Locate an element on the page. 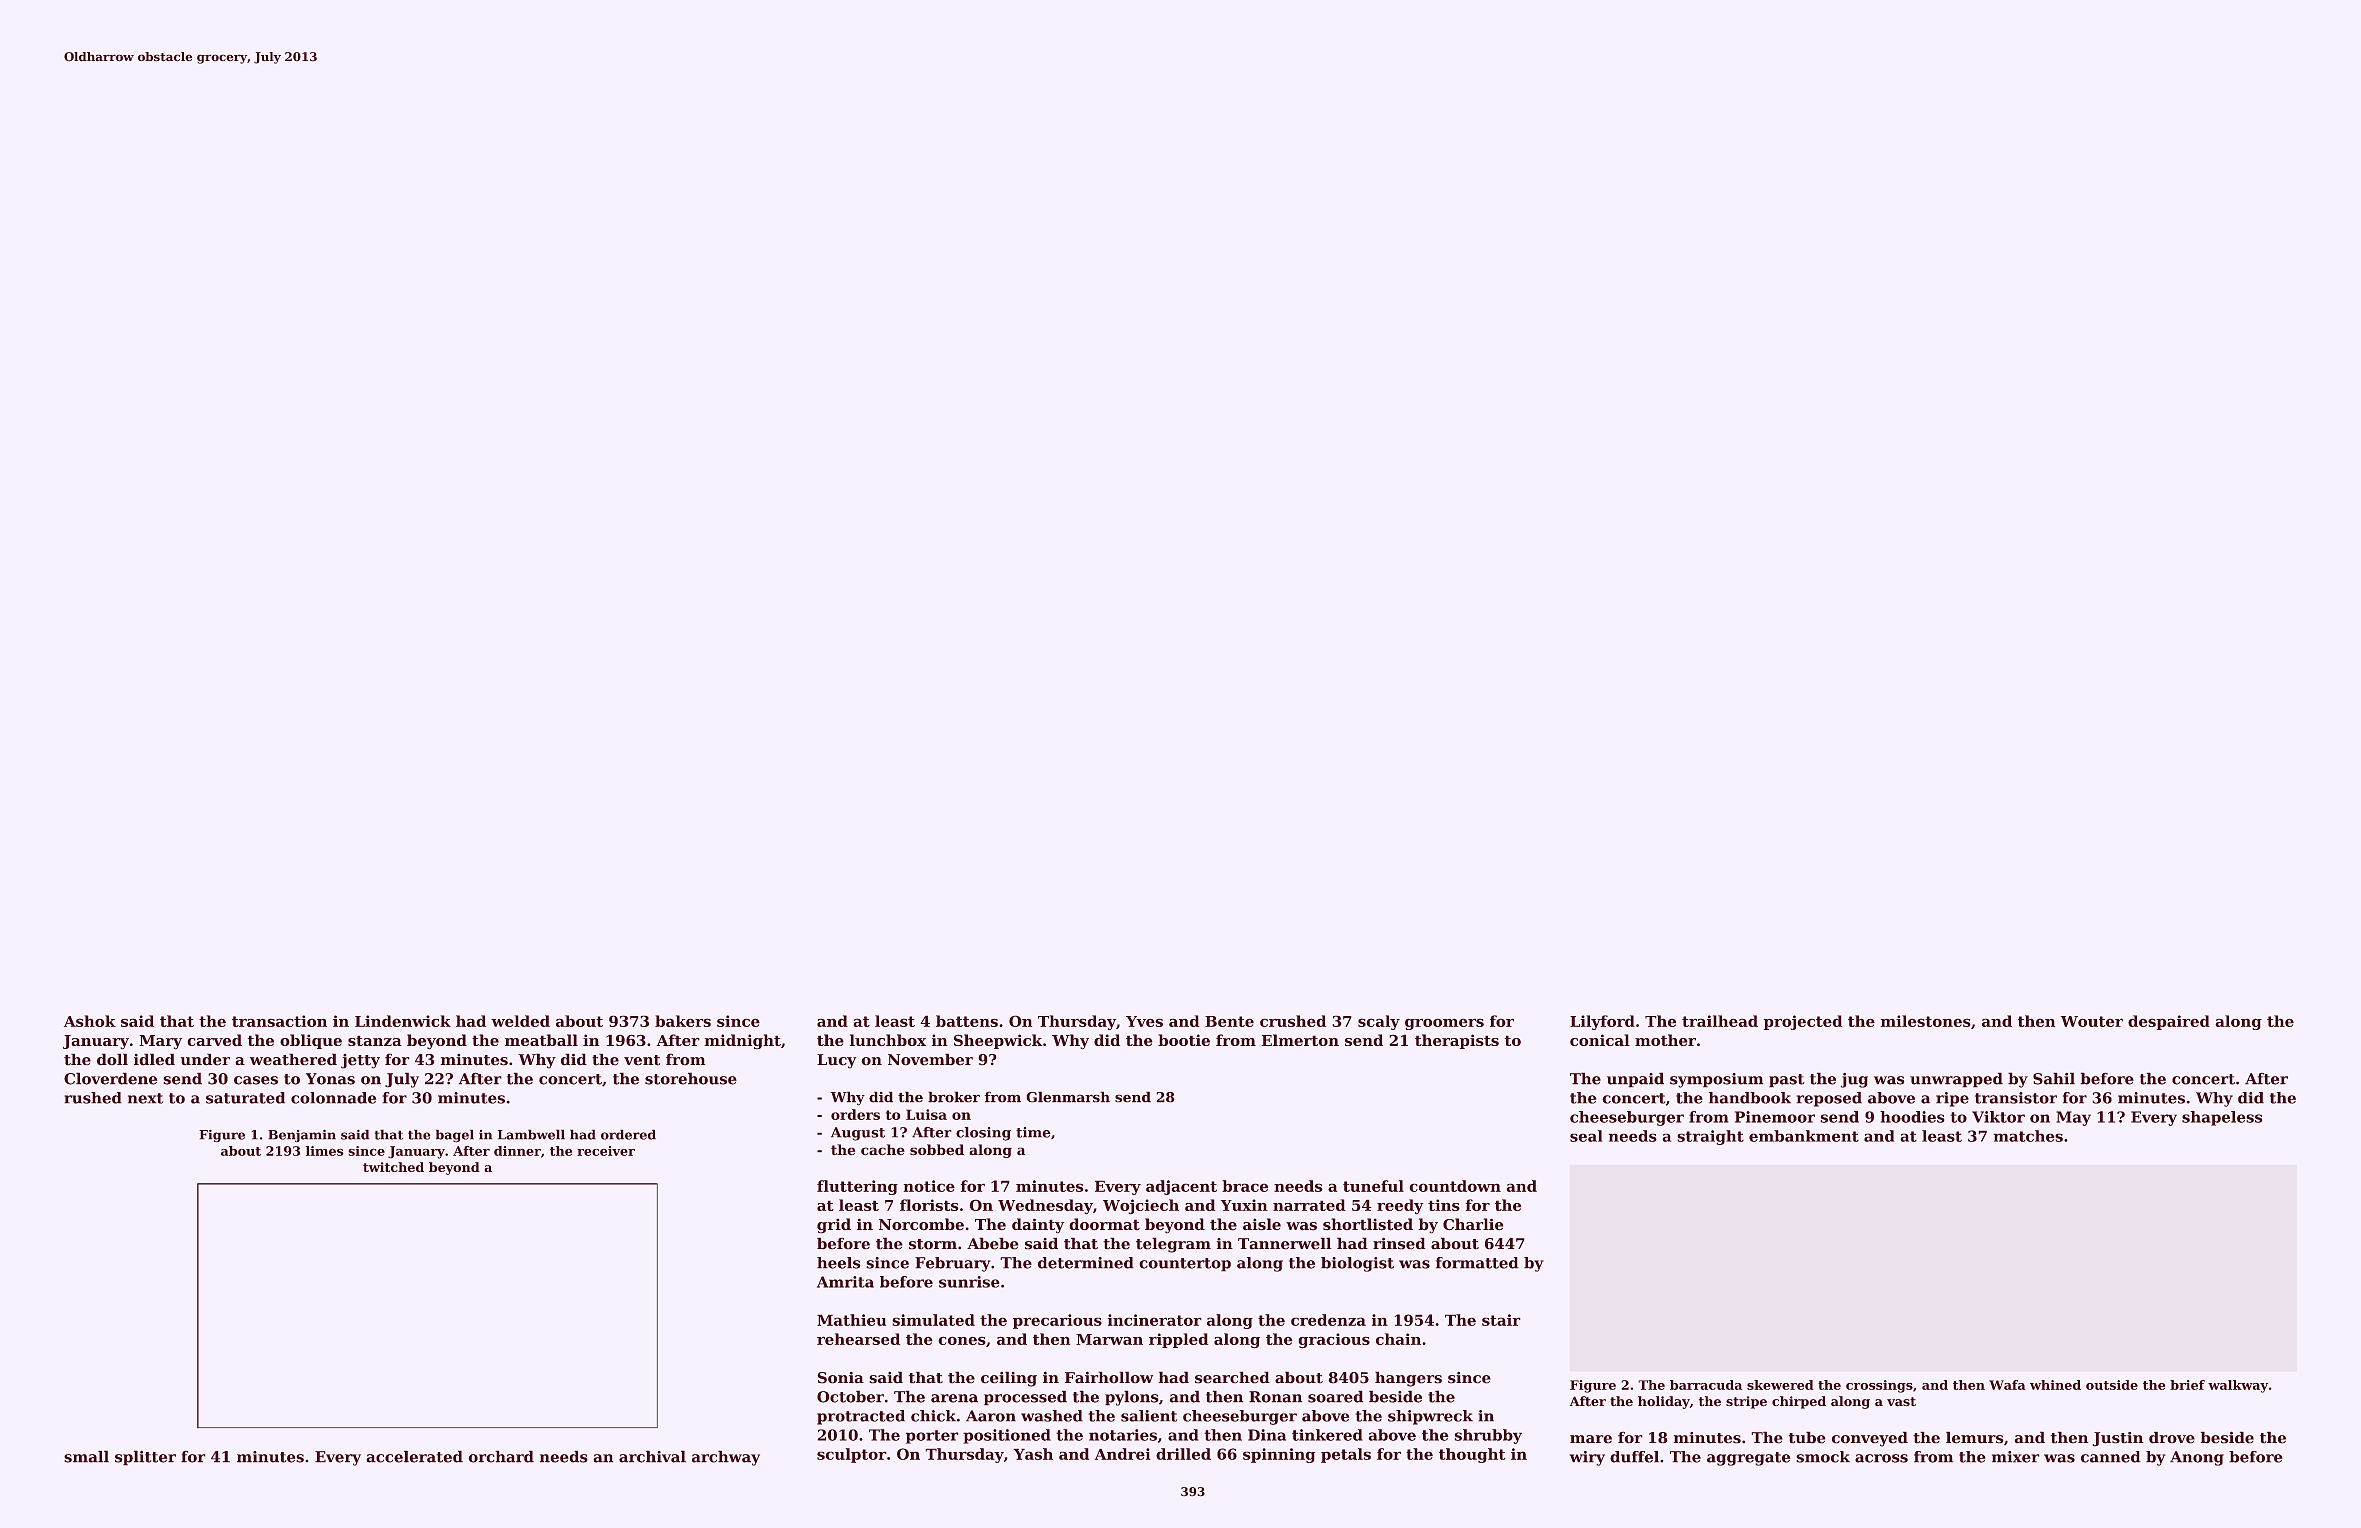 The height and width of the page is (1528, 2361). tins is located at coordinates (1444, 1205).
